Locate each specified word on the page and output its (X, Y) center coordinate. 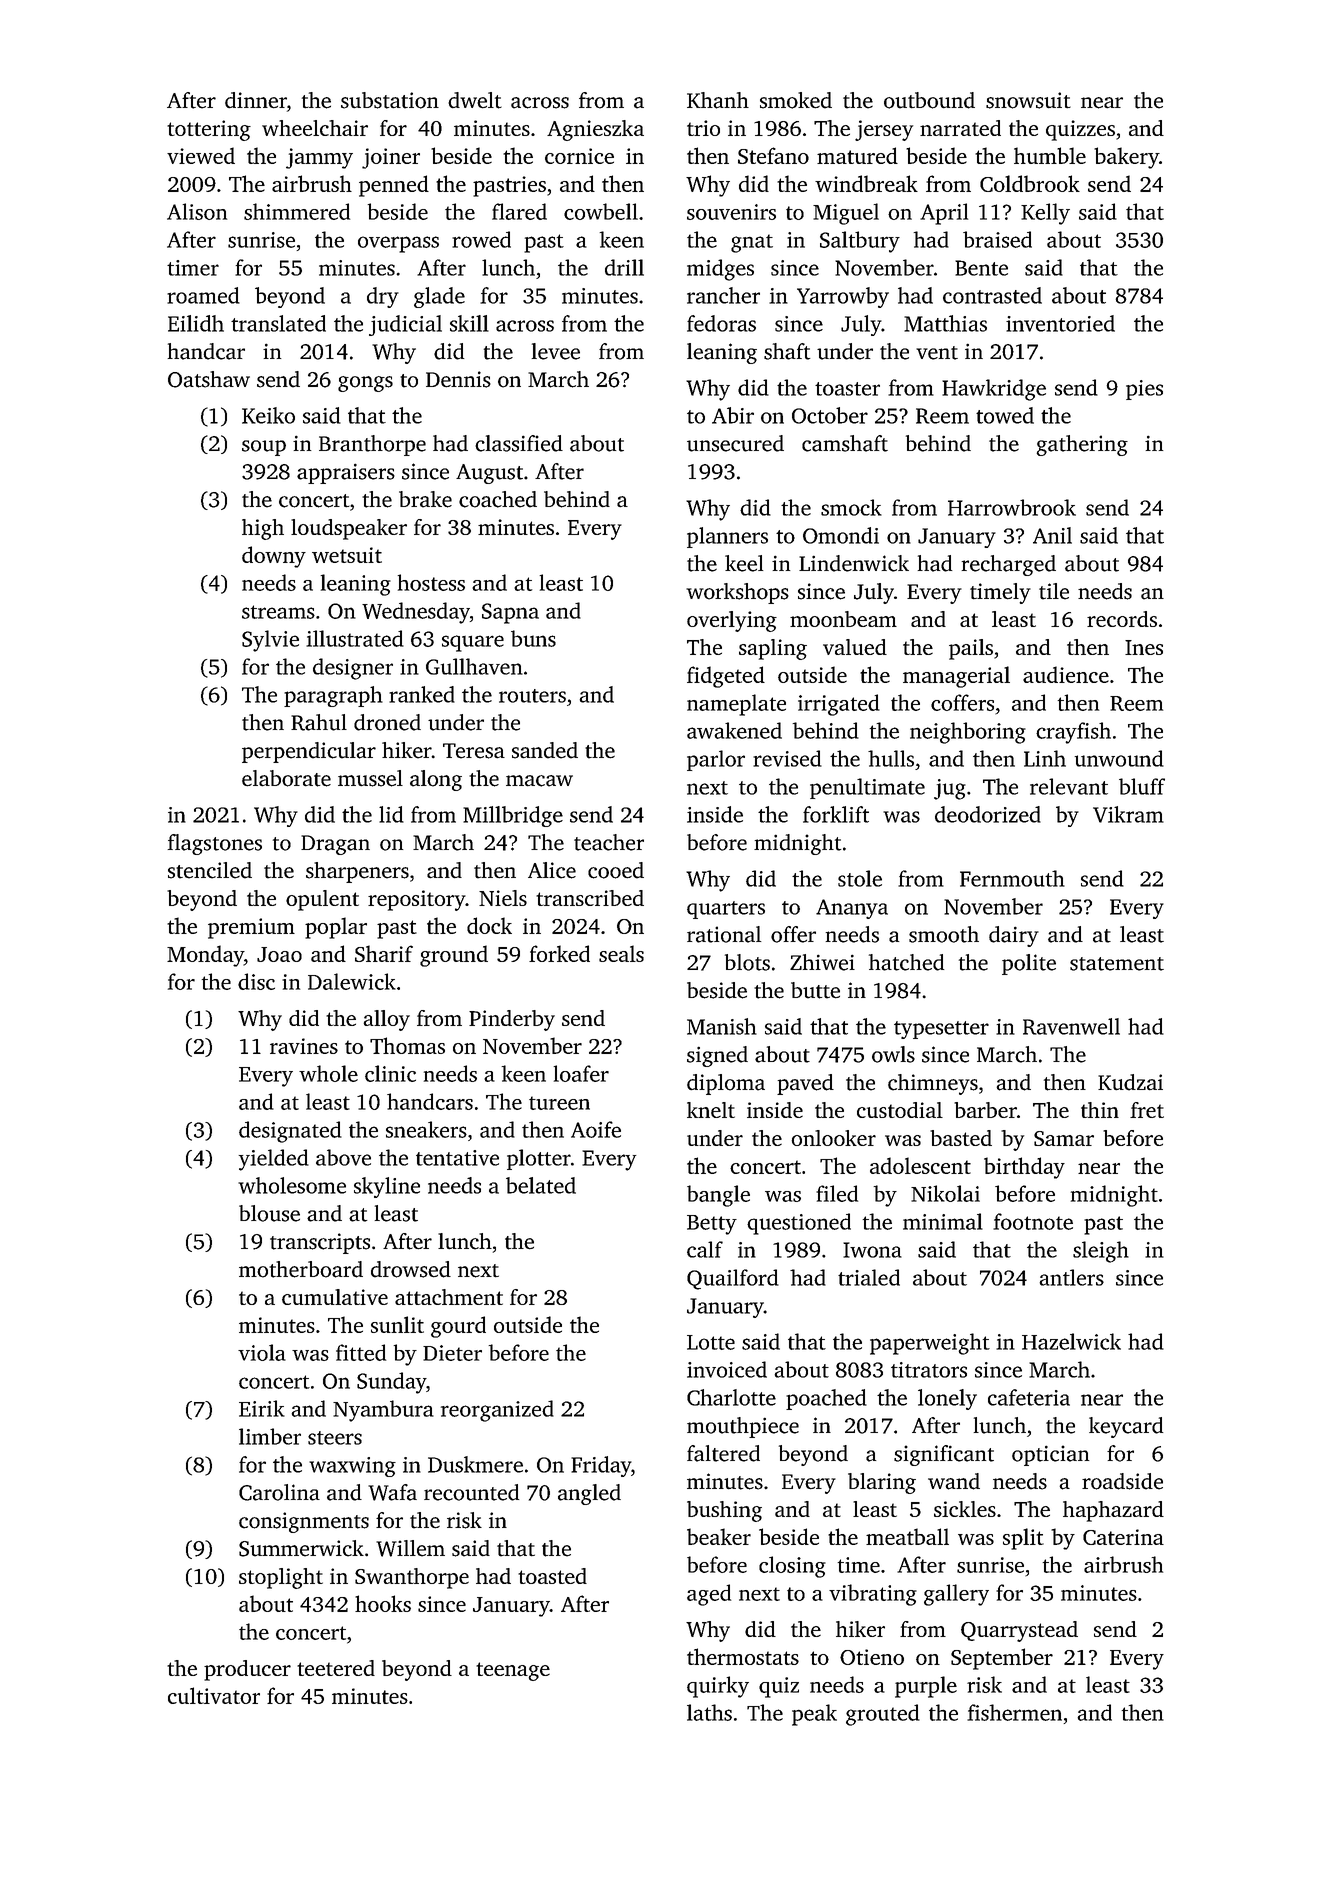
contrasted (992, 295)
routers (532, 696)
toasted (552, 1576)
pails (971, 649)
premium (251, 928)
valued (855, 647)
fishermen (1014, 1712)
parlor (716, 760)
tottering (209, 130)
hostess (431, 582)
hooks (383, 1603)
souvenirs (731, 212)
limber (270, 1436)
